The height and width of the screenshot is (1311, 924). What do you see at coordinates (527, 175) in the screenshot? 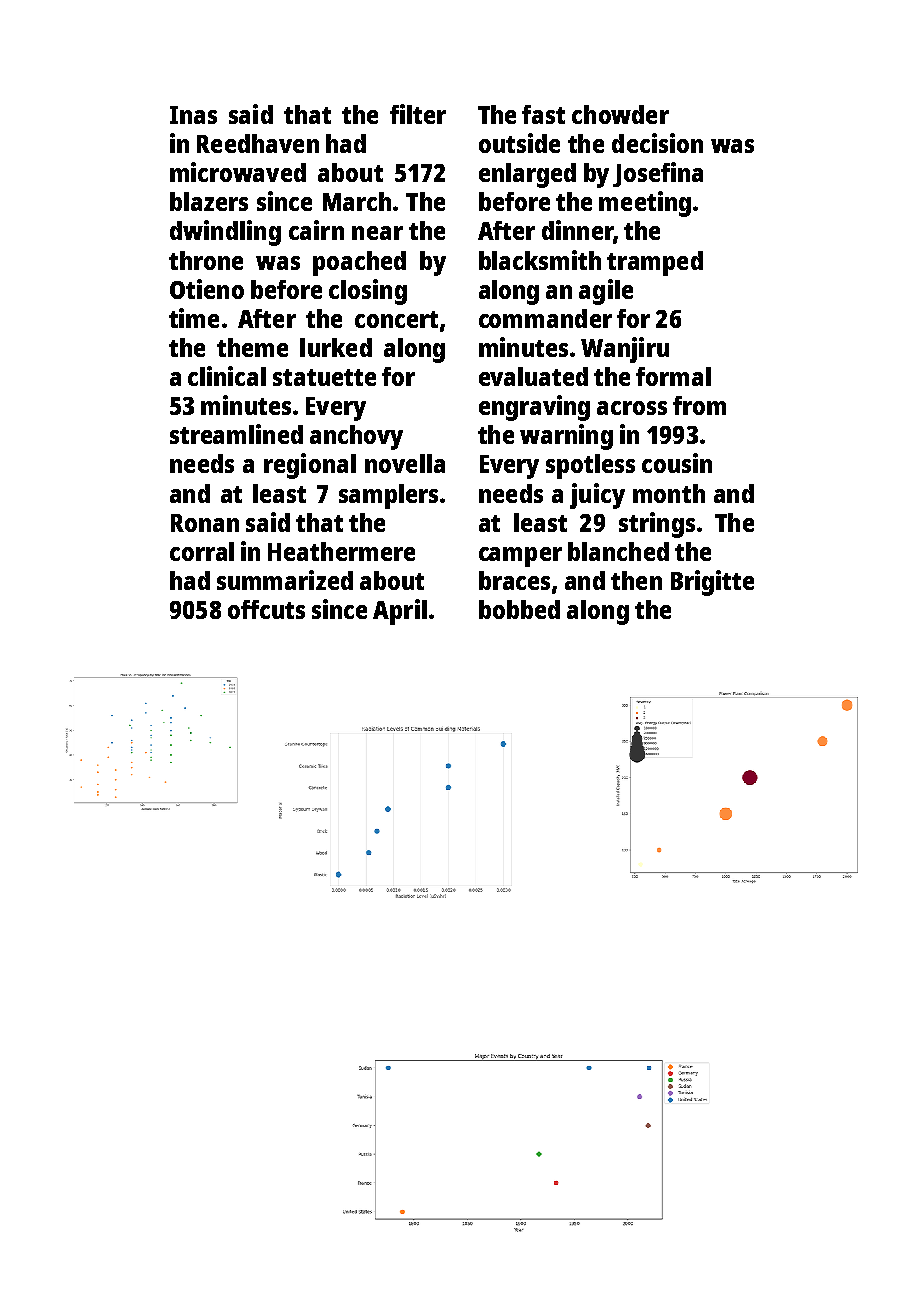
I see `enlarged` at bounding box center [527, 175].
